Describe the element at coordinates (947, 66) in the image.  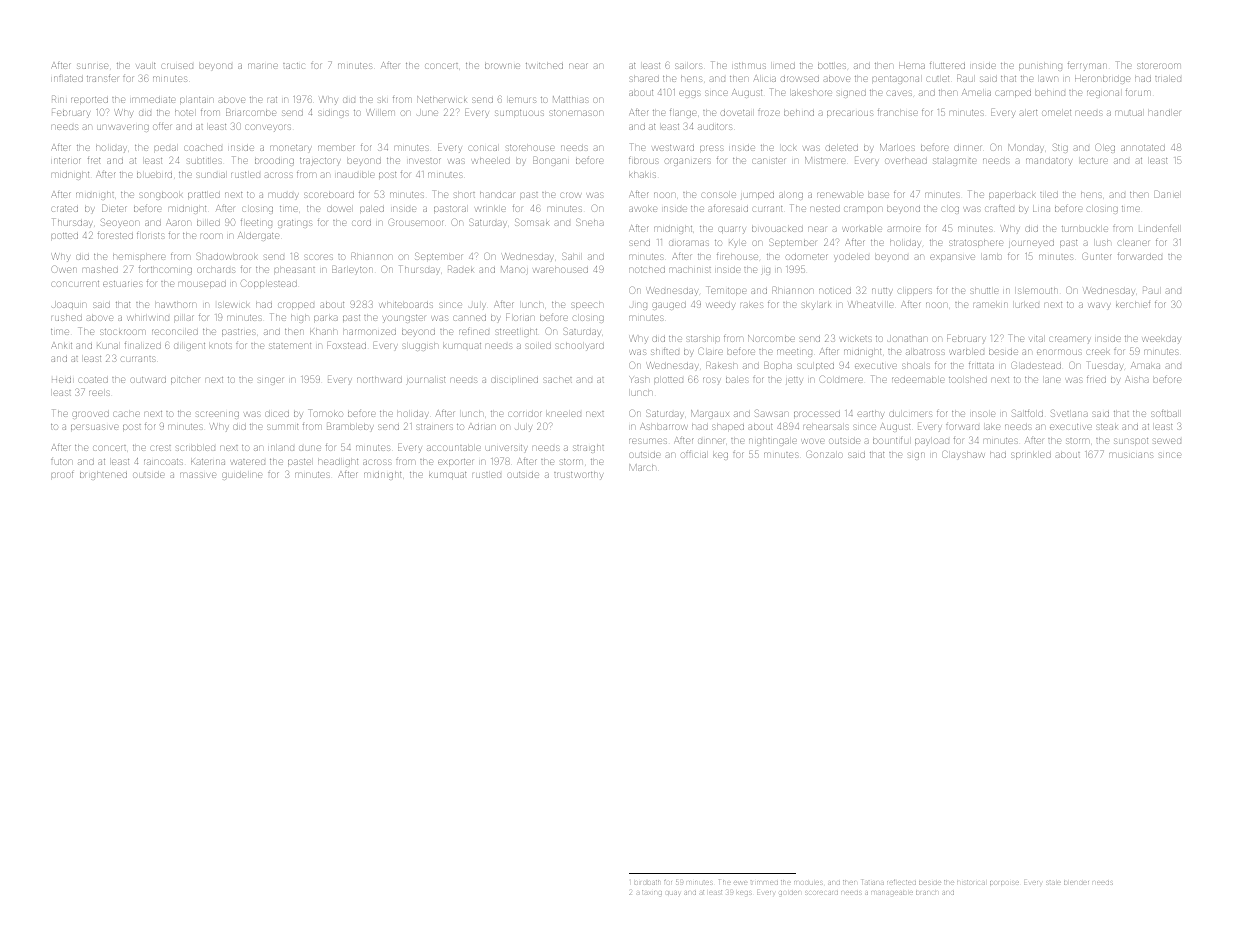
I see `fluttered` at that location.
